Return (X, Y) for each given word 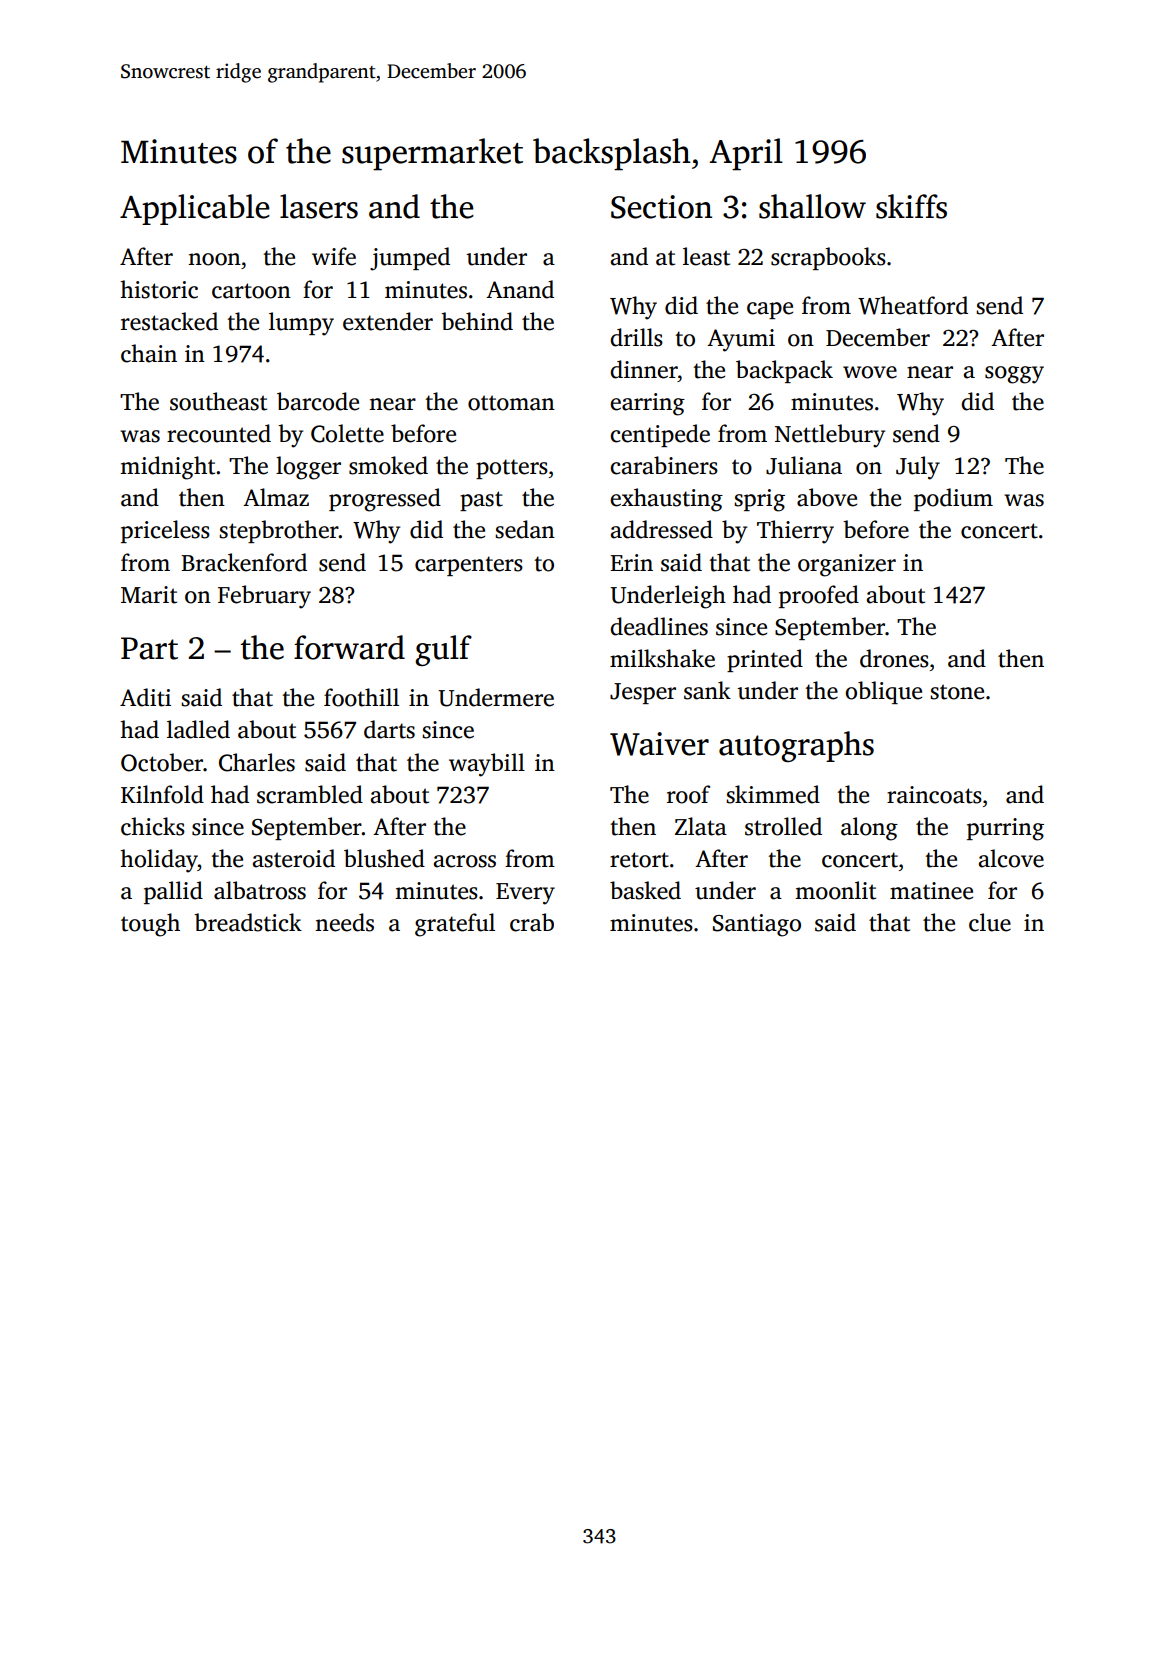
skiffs (911, 206)
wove (870, 372)
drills (636, 337)
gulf (443, 650)
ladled (198, 729)
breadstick (248, 922)
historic (159, 289)
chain (149, 353)
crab (532, 922)
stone (957, 692)
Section (661, 207)
